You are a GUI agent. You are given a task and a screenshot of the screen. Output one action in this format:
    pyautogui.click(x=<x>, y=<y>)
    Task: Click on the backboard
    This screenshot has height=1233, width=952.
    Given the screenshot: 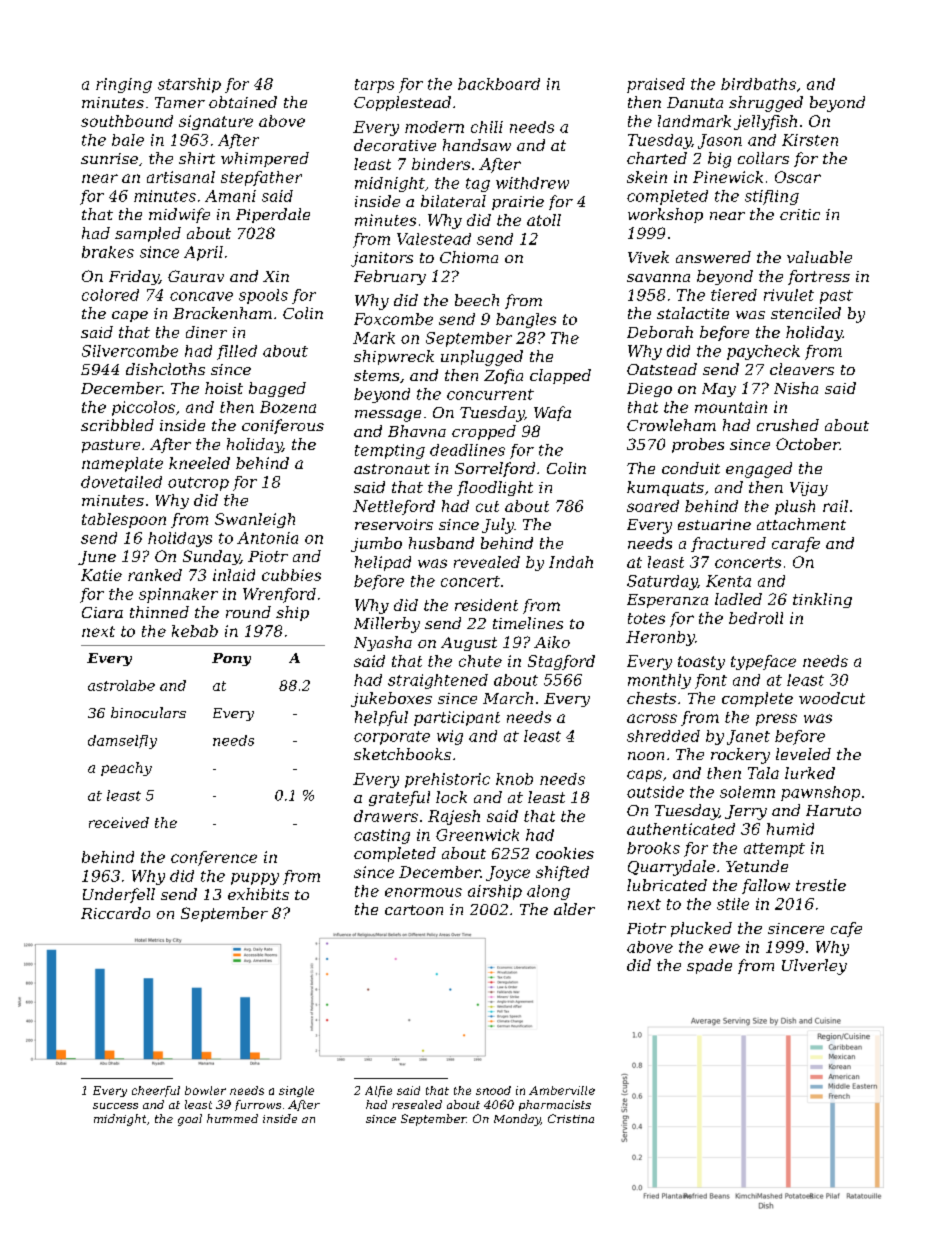 What is the action you would take?
    pyautogui.click(x=499, y=84)
